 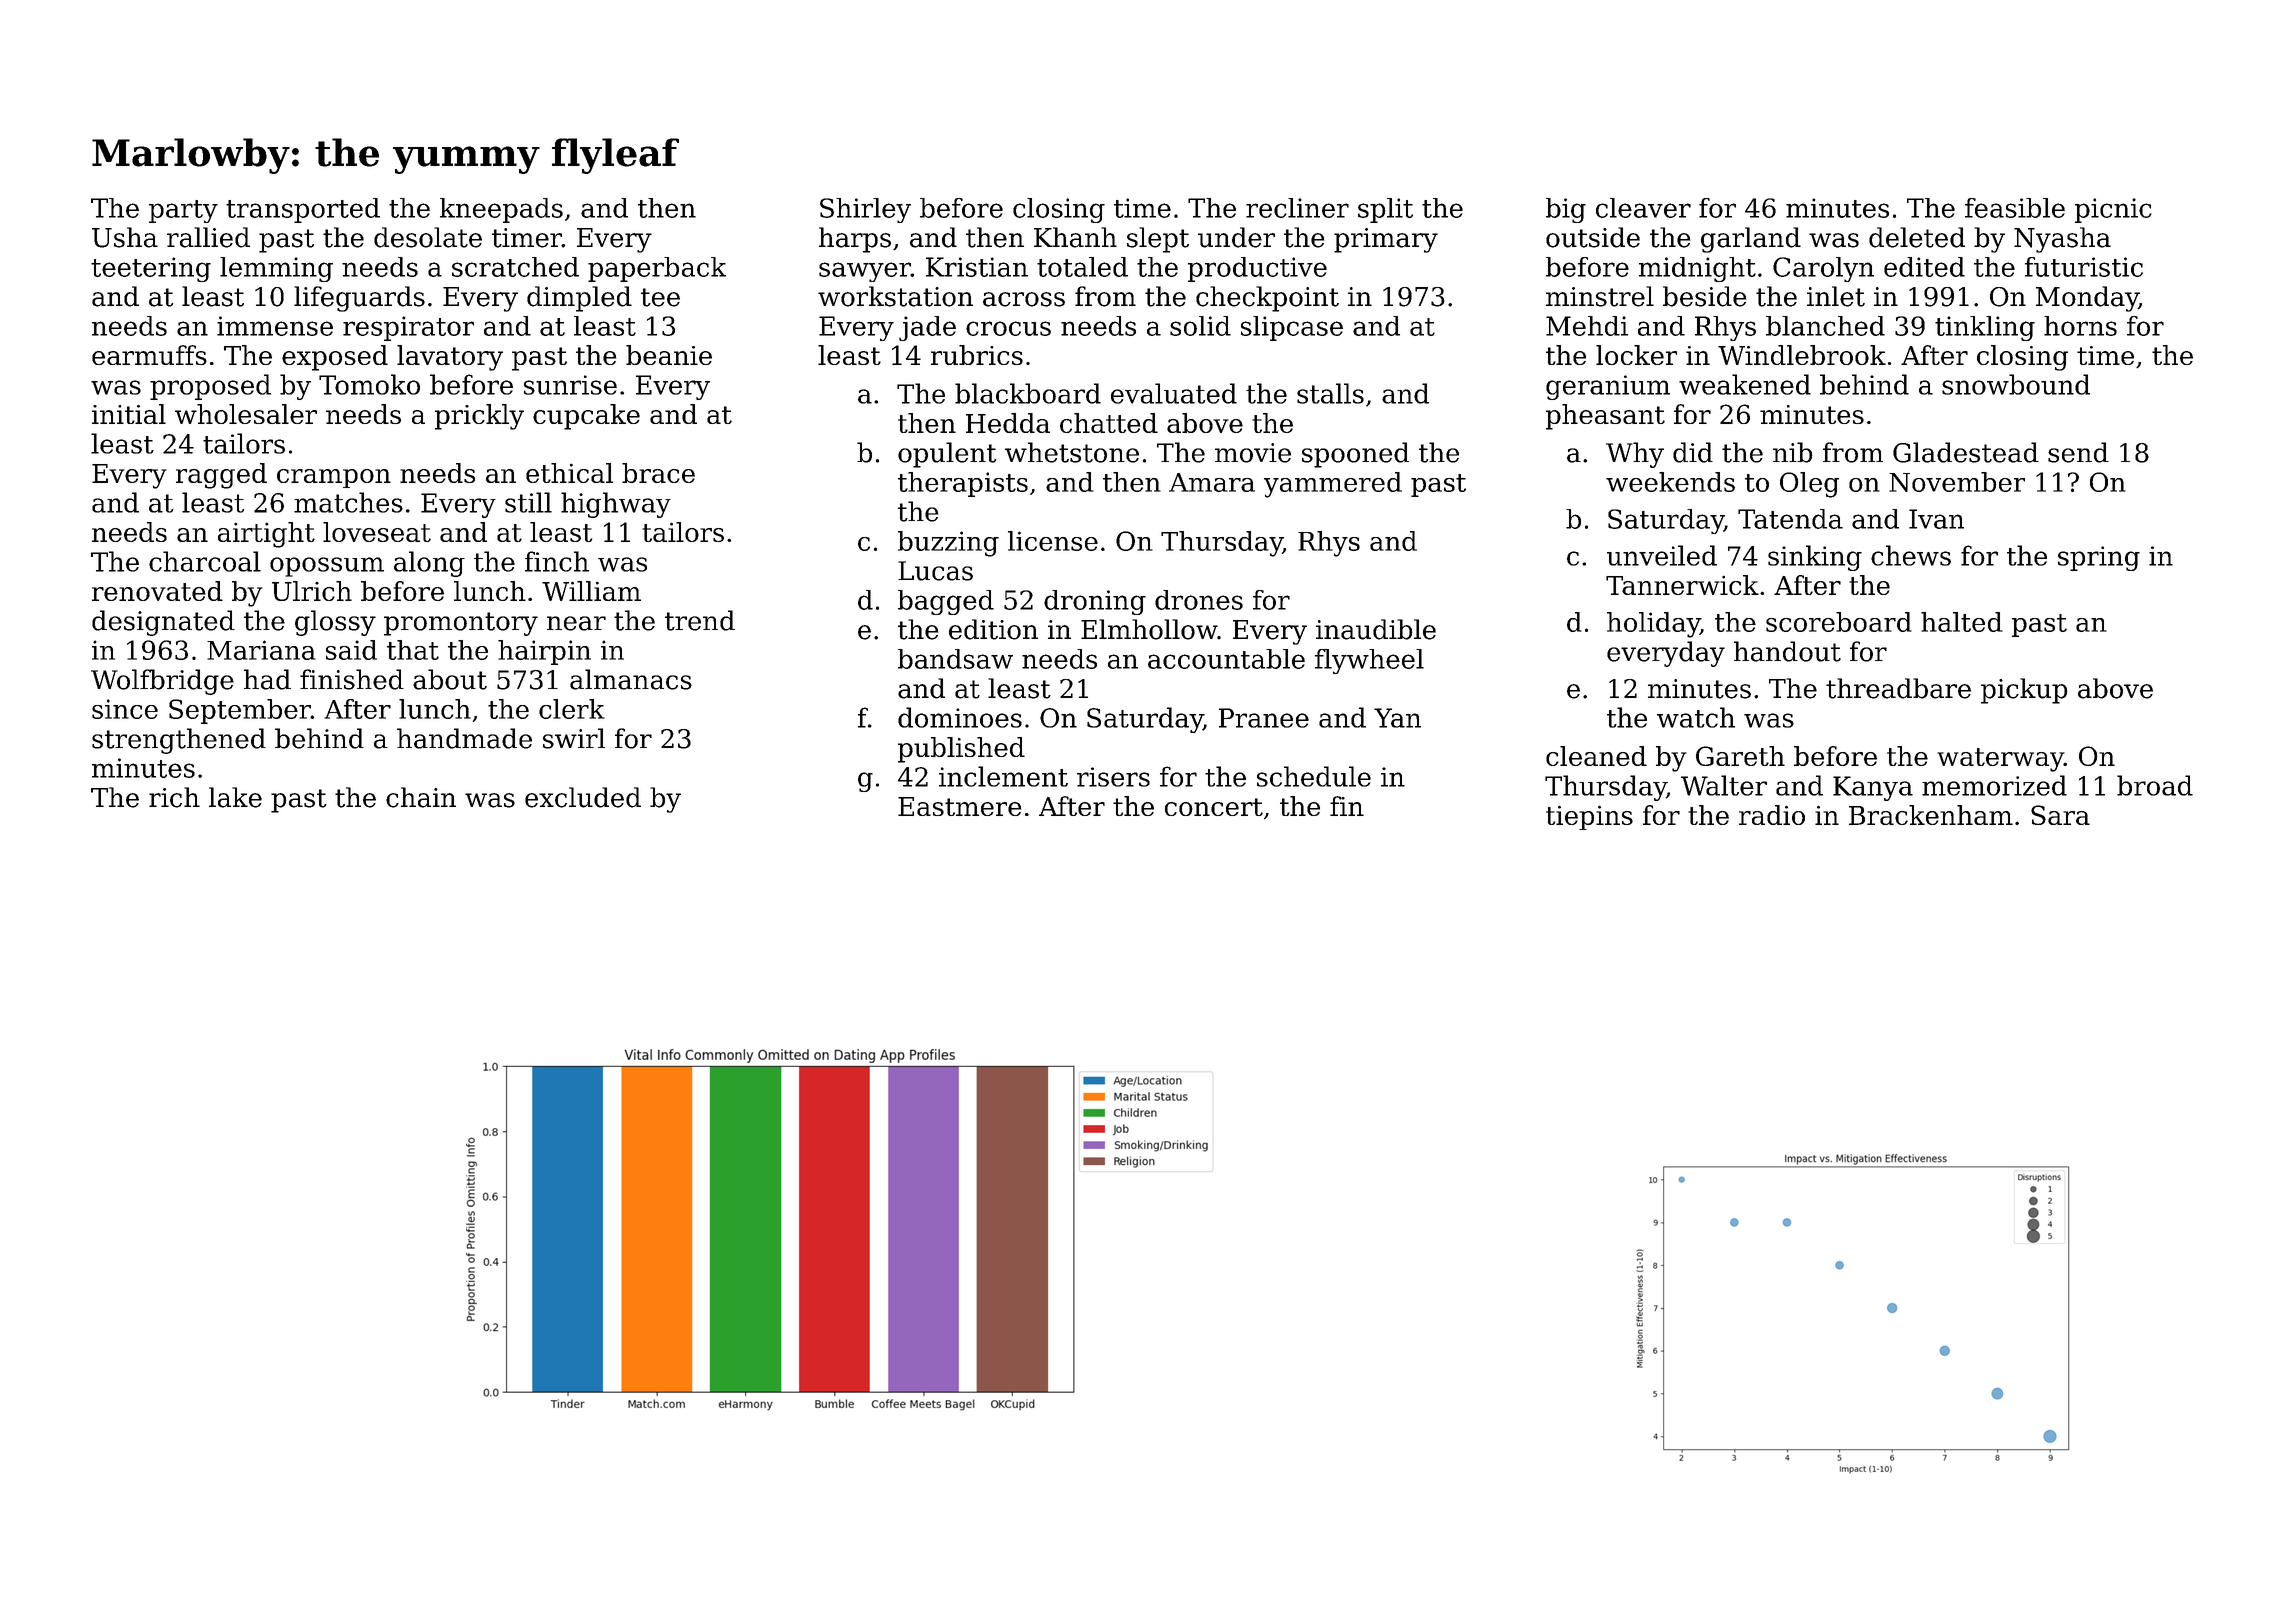 I want to click on bandsaw, so click(x=955, y=659).
